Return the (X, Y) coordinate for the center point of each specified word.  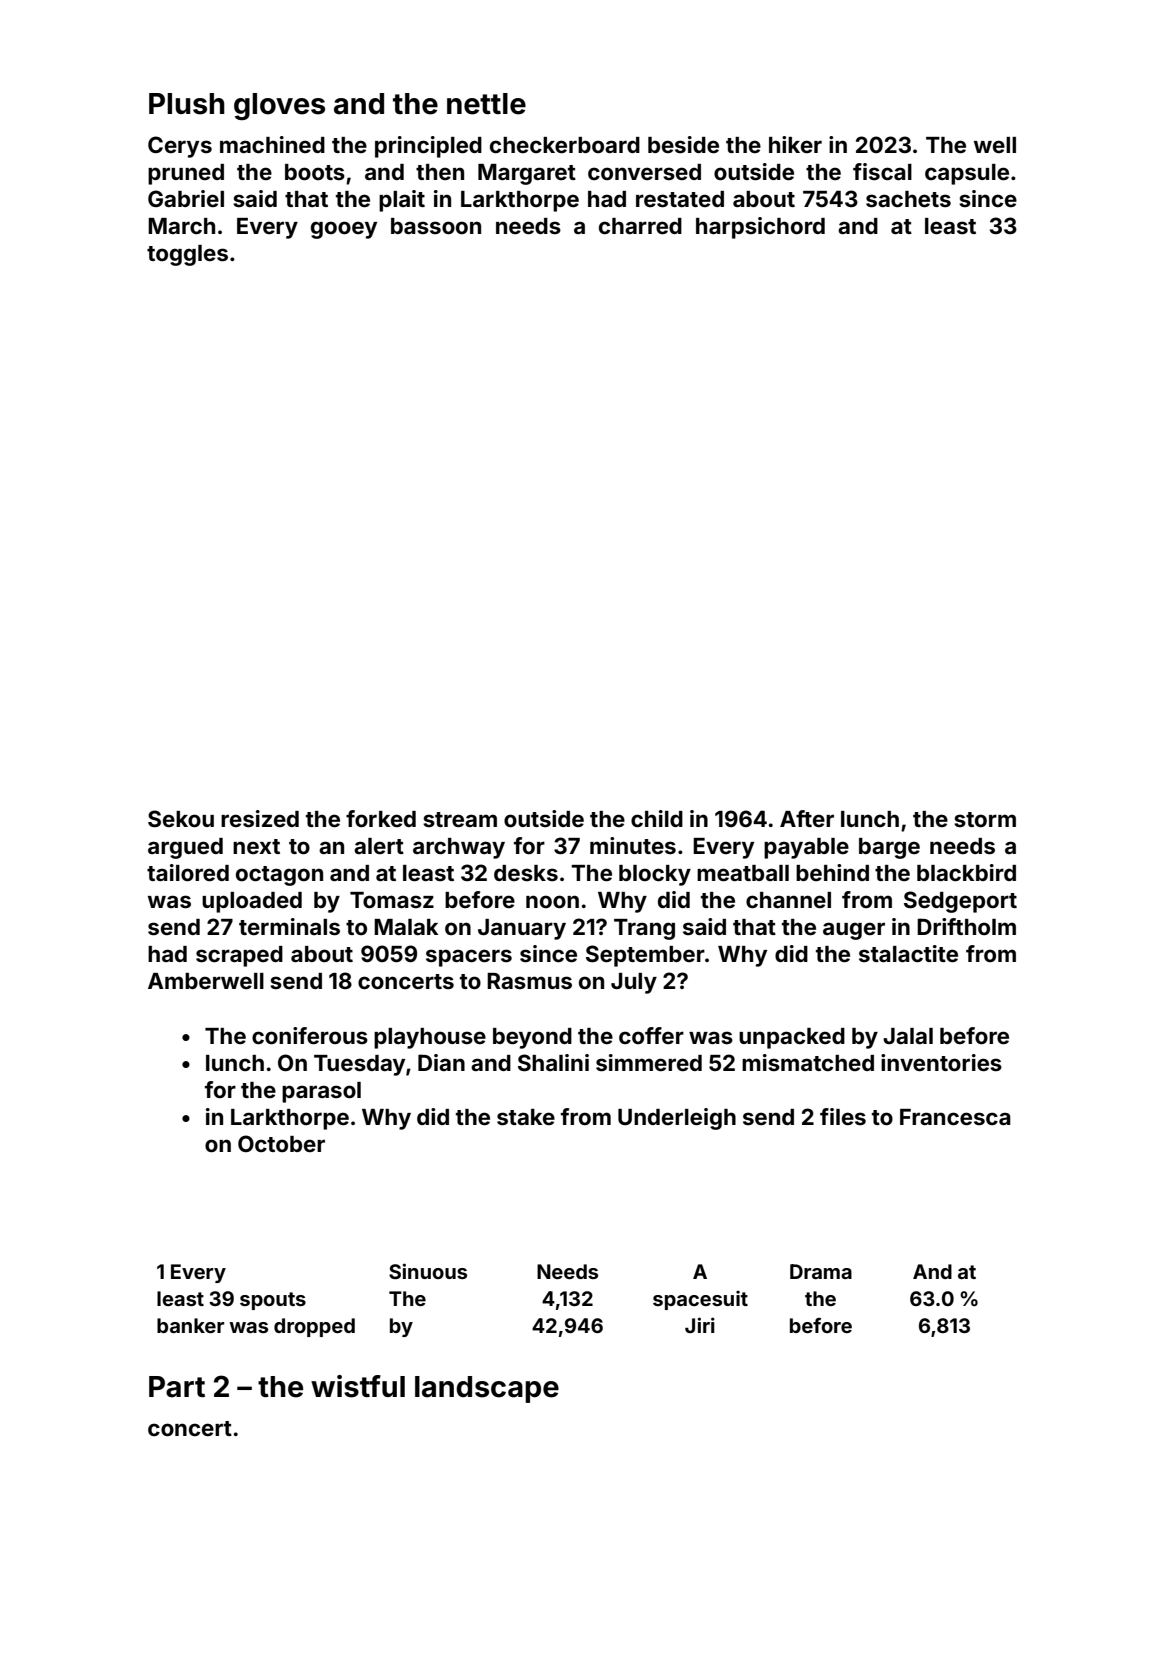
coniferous (310, 1035)
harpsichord (760, 228)
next (256, 846)
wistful (358, 1386)
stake (526, 1117)
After (807, 818)
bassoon (436, 226)
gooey (344, 230)
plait (402, 201)
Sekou (181, 819)
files (843, 1116)
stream (460, 819)
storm (985, 819)
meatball (743, 873)
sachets (908, 199)
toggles (187, 255)
